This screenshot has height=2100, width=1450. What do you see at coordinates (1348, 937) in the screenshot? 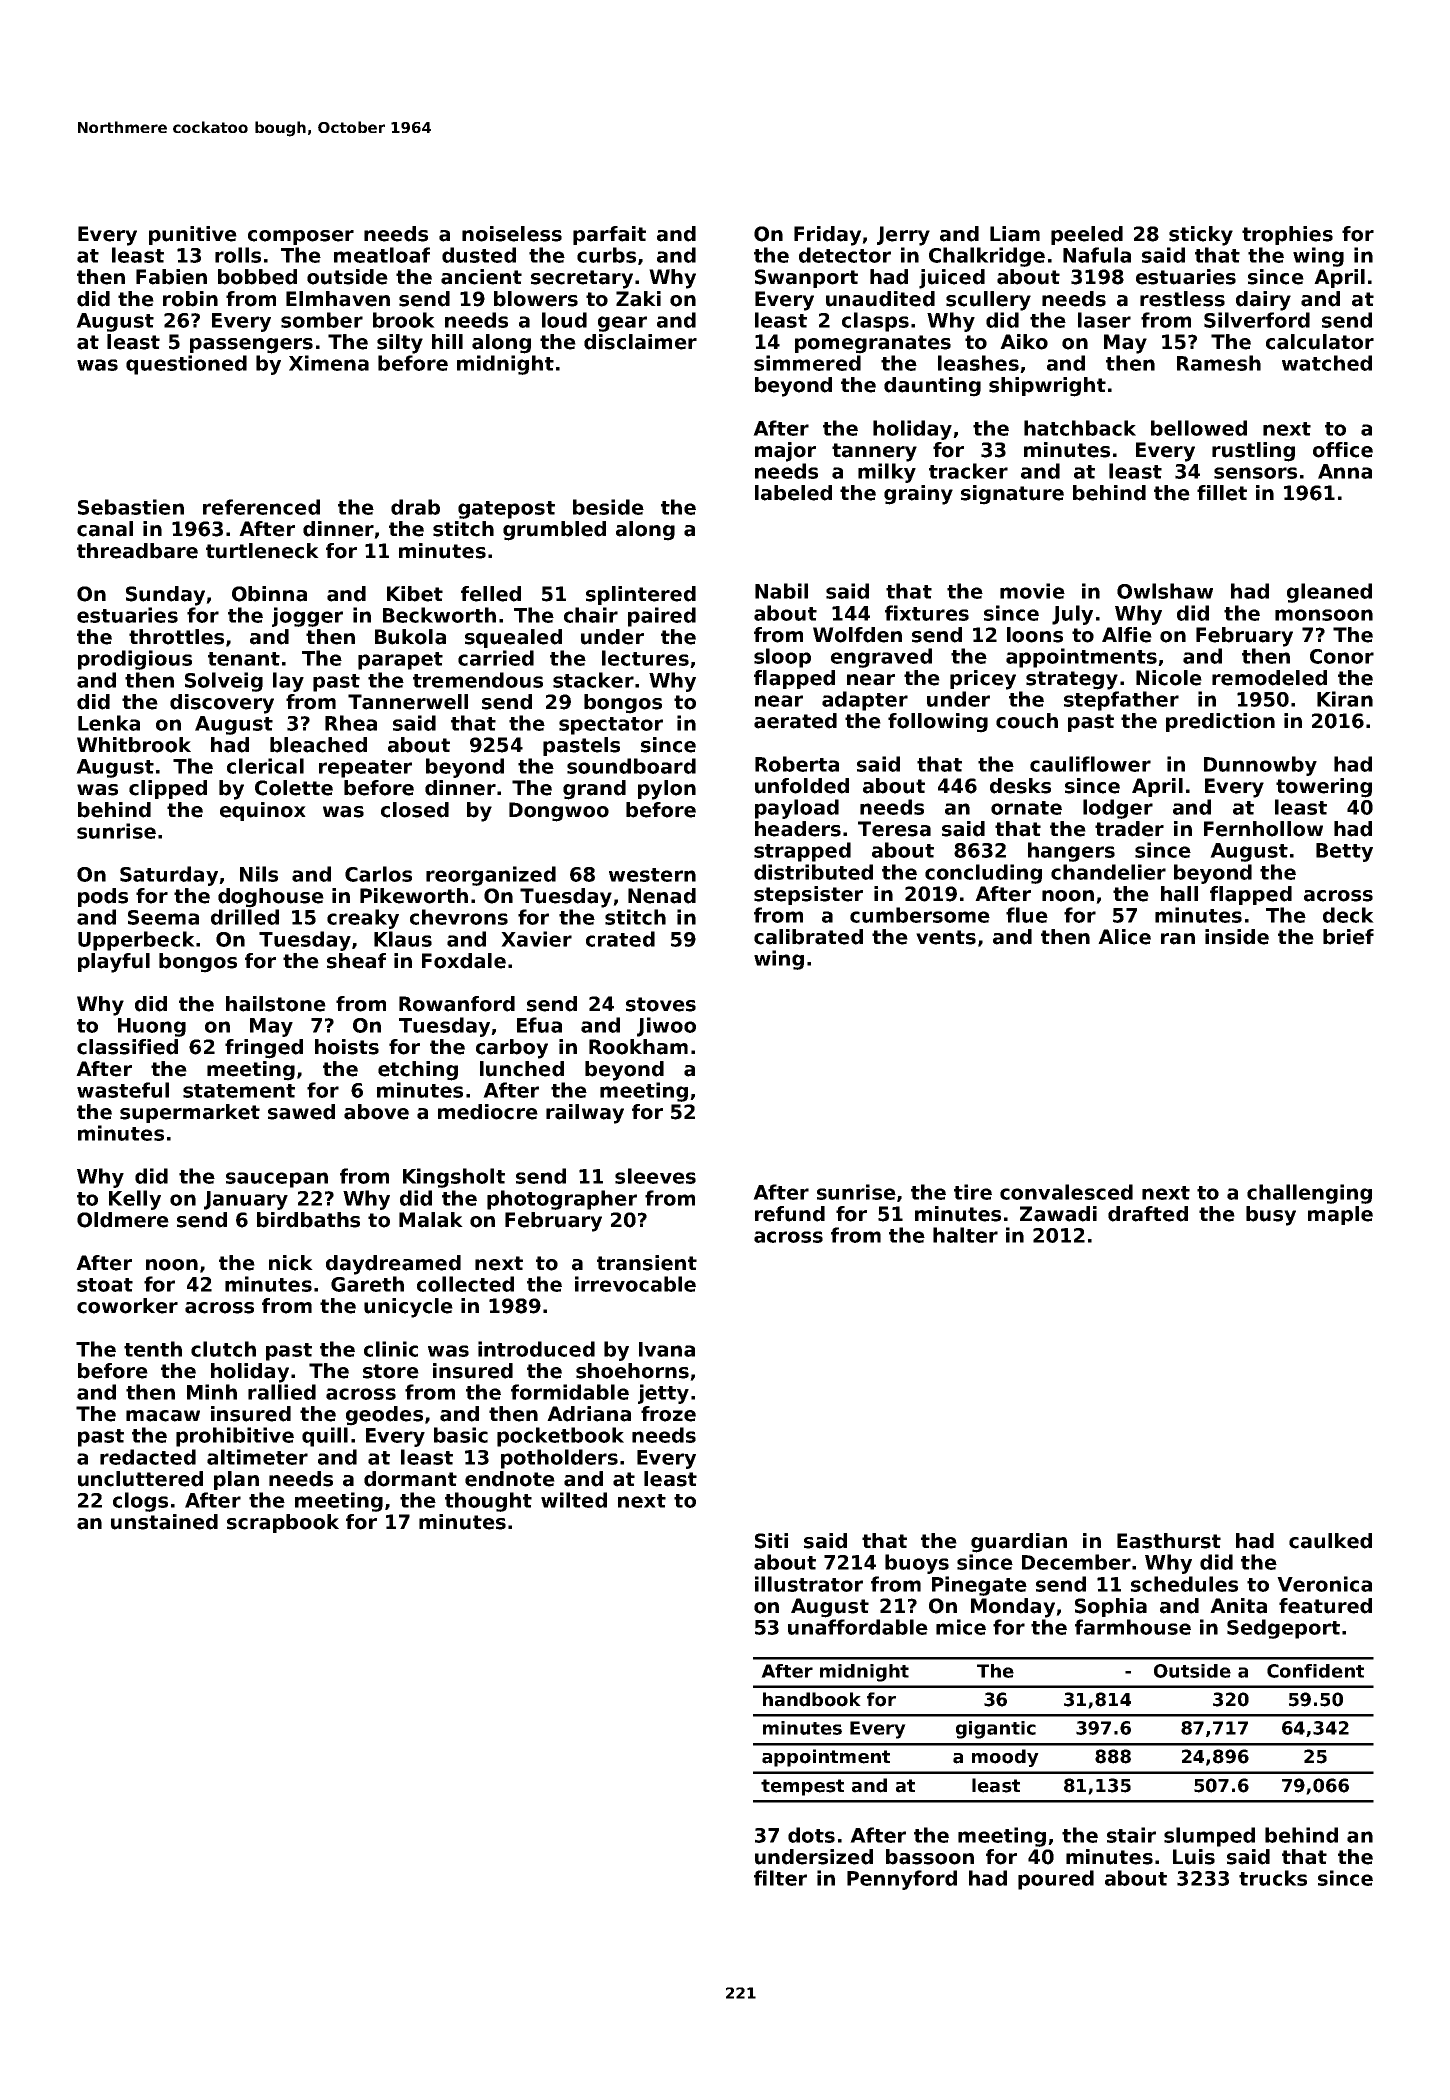
I see `brief` at bounding box center [1348, 937].
